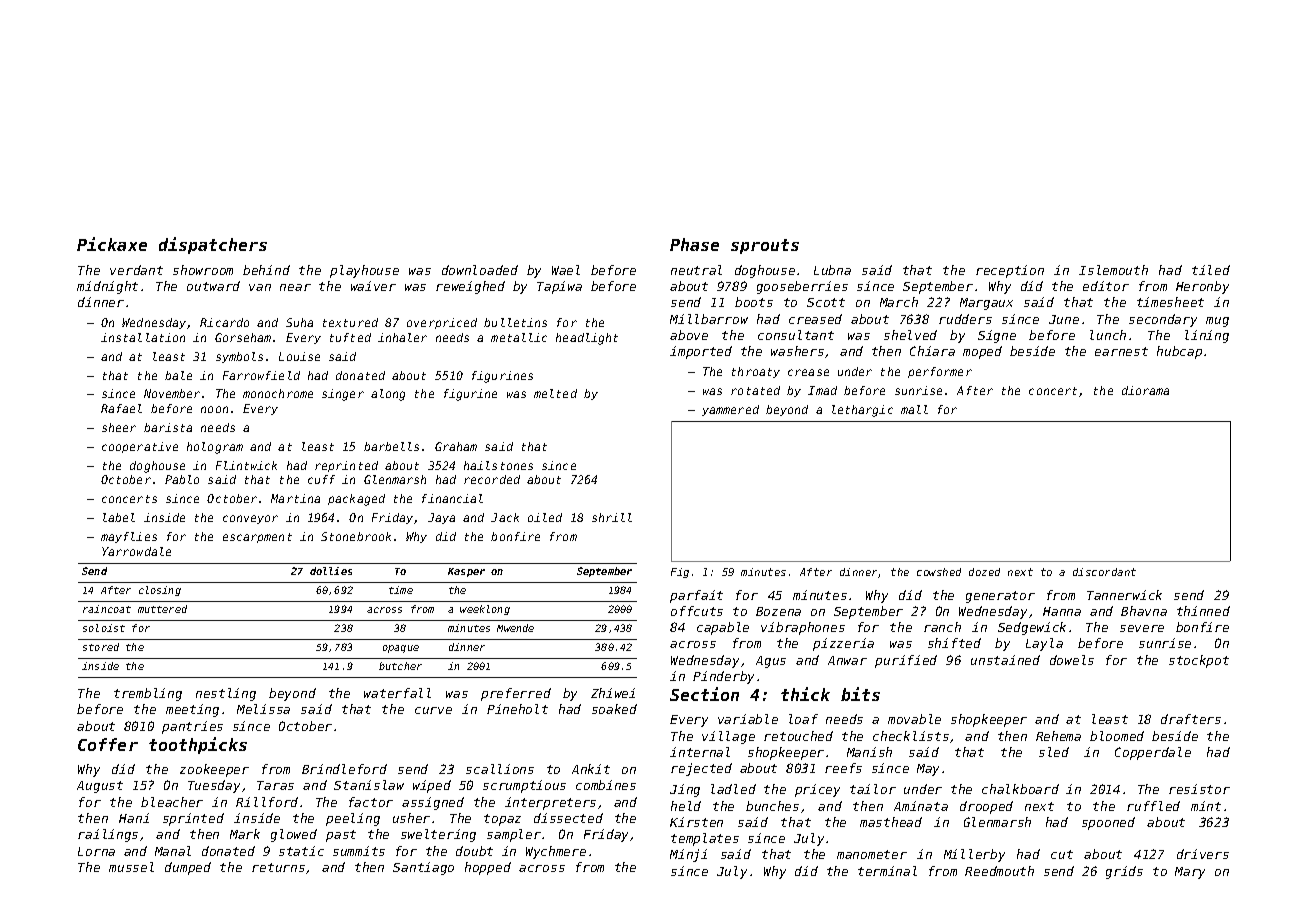 This image has width=1308, height=924. Describe the element at coordinates (192, 727) in the image. I see `pantries` at that location.
